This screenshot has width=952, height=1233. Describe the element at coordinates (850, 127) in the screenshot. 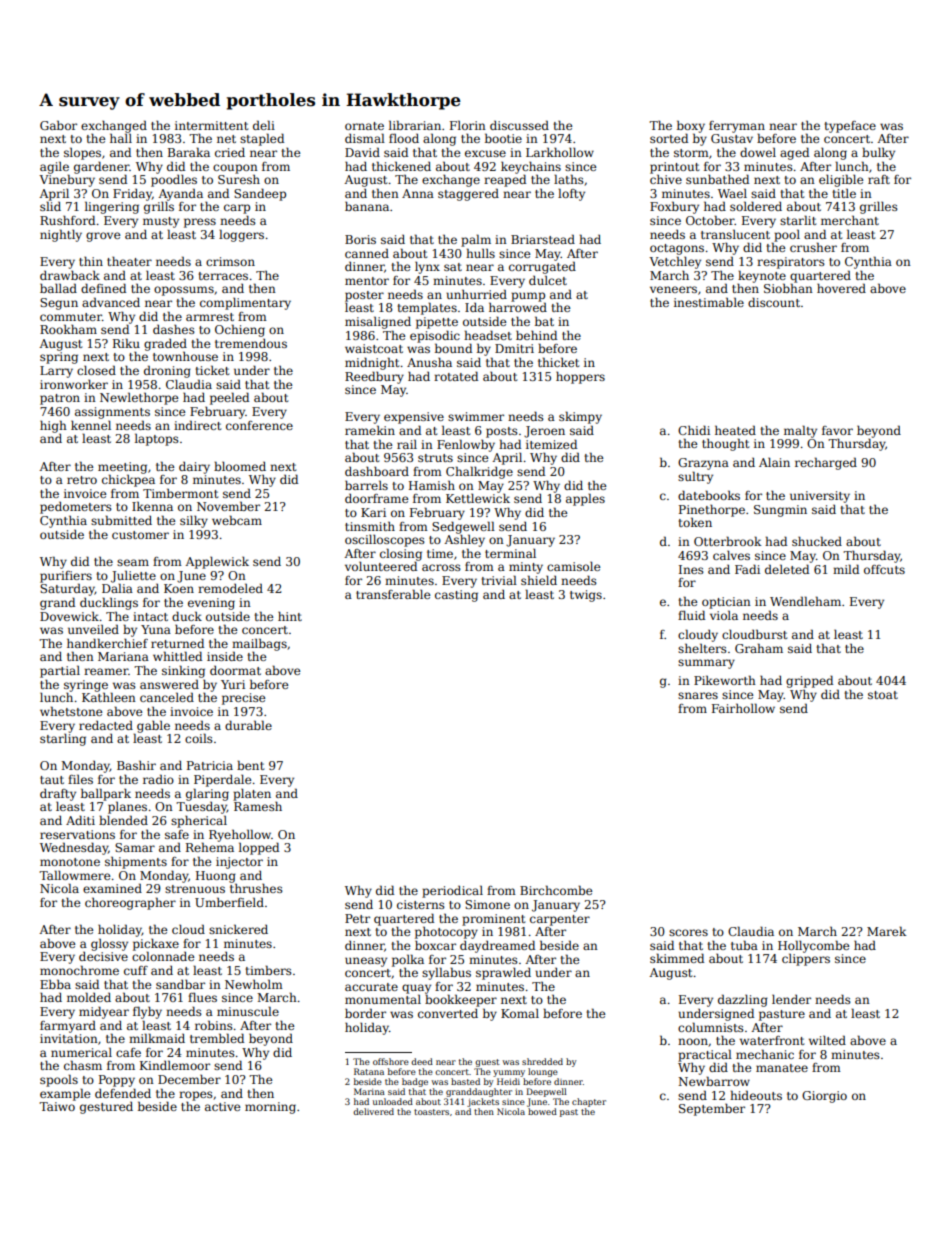

I see `typeface` at that location.
